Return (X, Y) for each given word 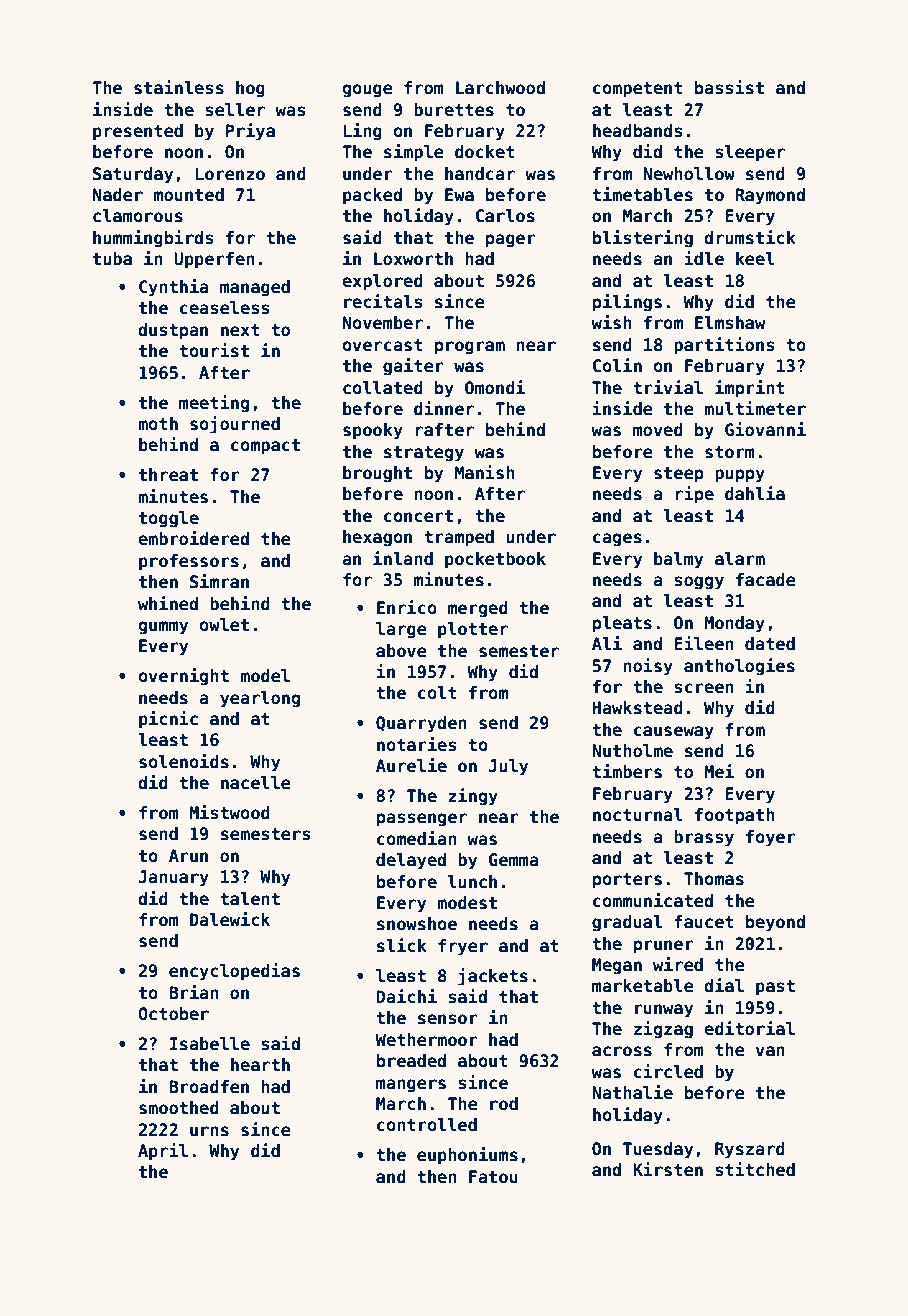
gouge (367, 91)
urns (209, 1131)
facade (766, 580)
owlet (224, 625)
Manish (485, 472)
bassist (729, 87)
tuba (112, 259)
